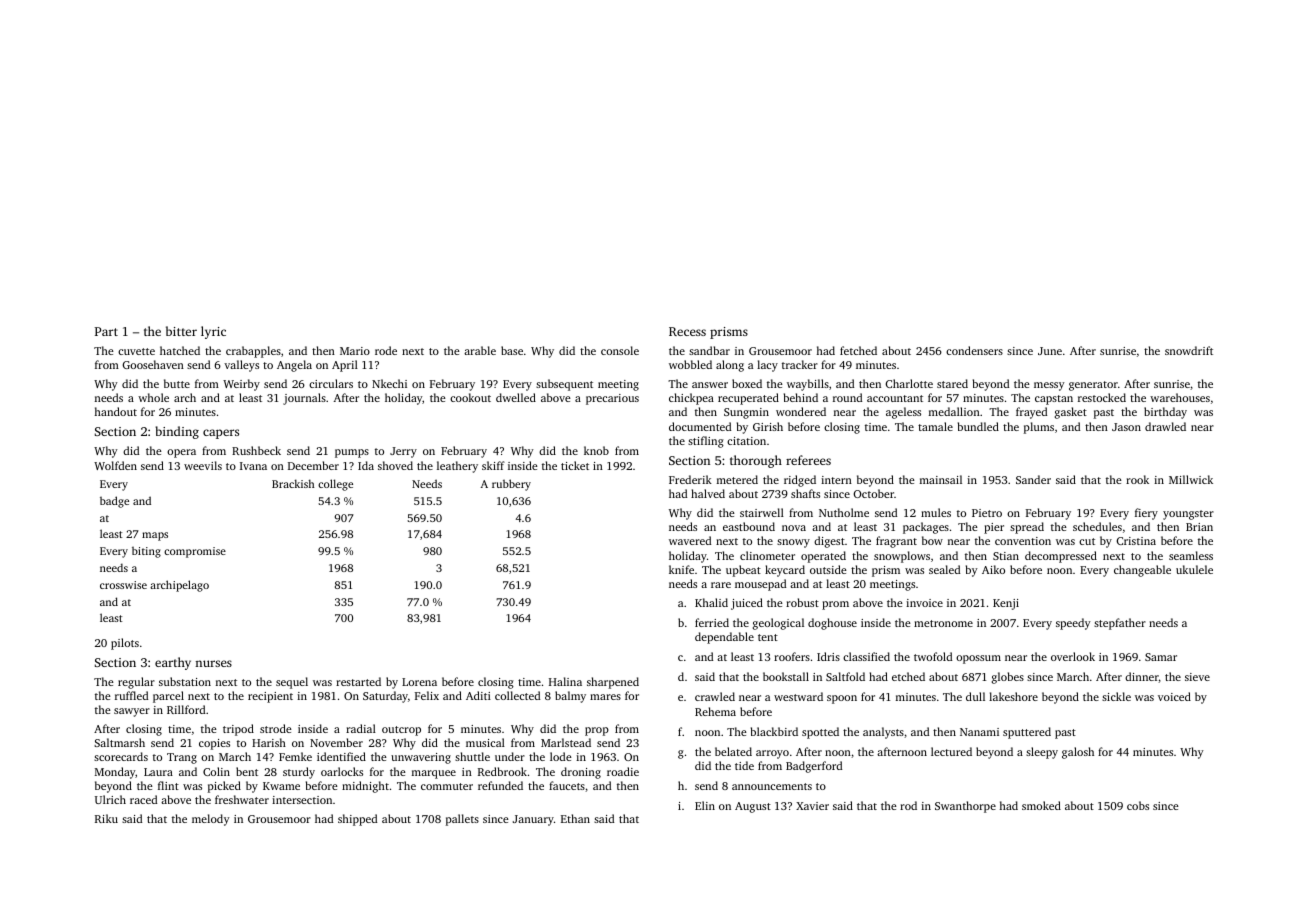 The image size is (1308, 924). What do you see at coordinates (1197, 677) in the screenshot?
I see `sieve` at bounding box center [1197, 677].
